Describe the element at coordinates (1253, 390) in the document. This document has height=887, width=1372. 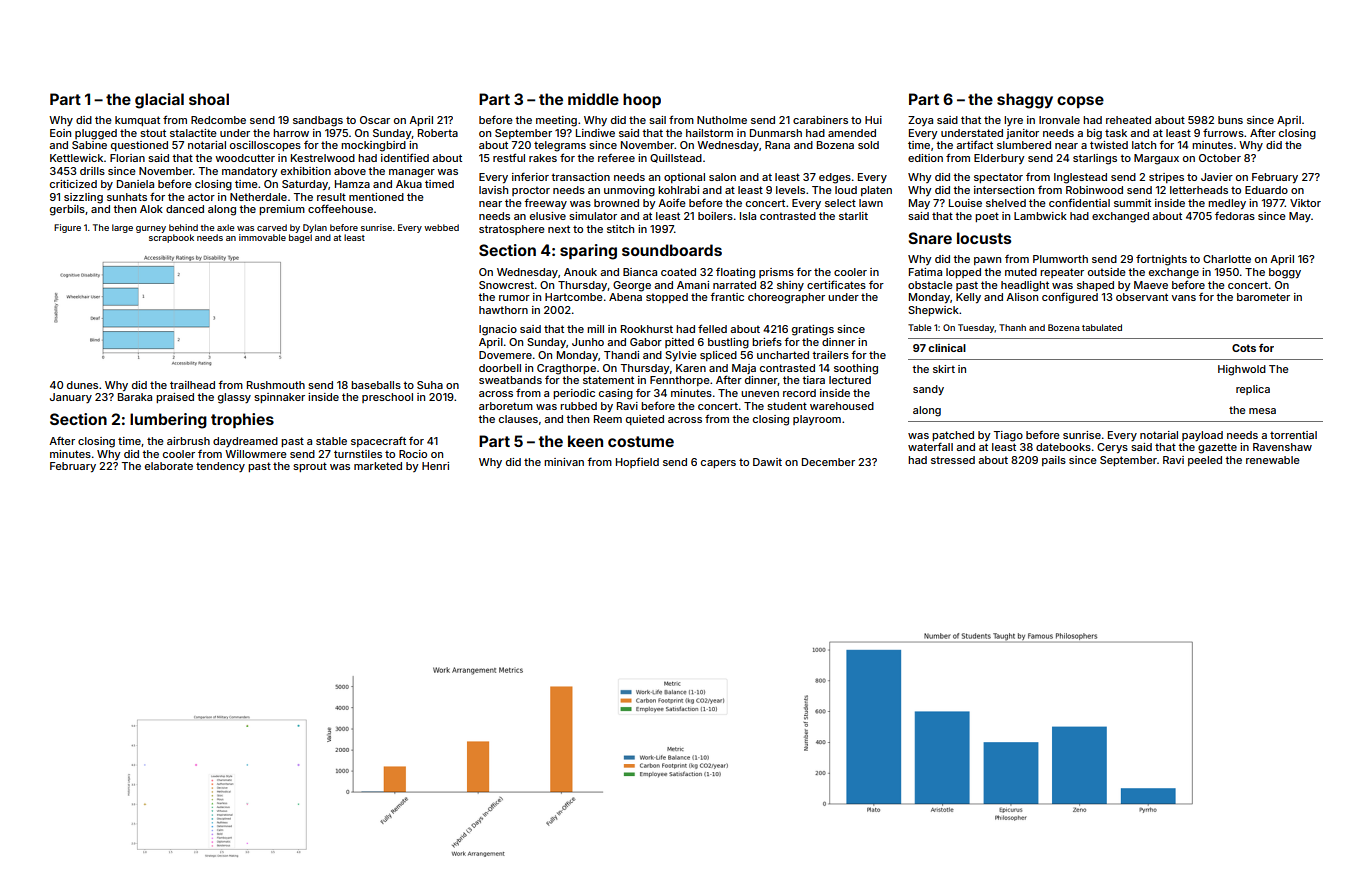
I see `replica` at that location.
